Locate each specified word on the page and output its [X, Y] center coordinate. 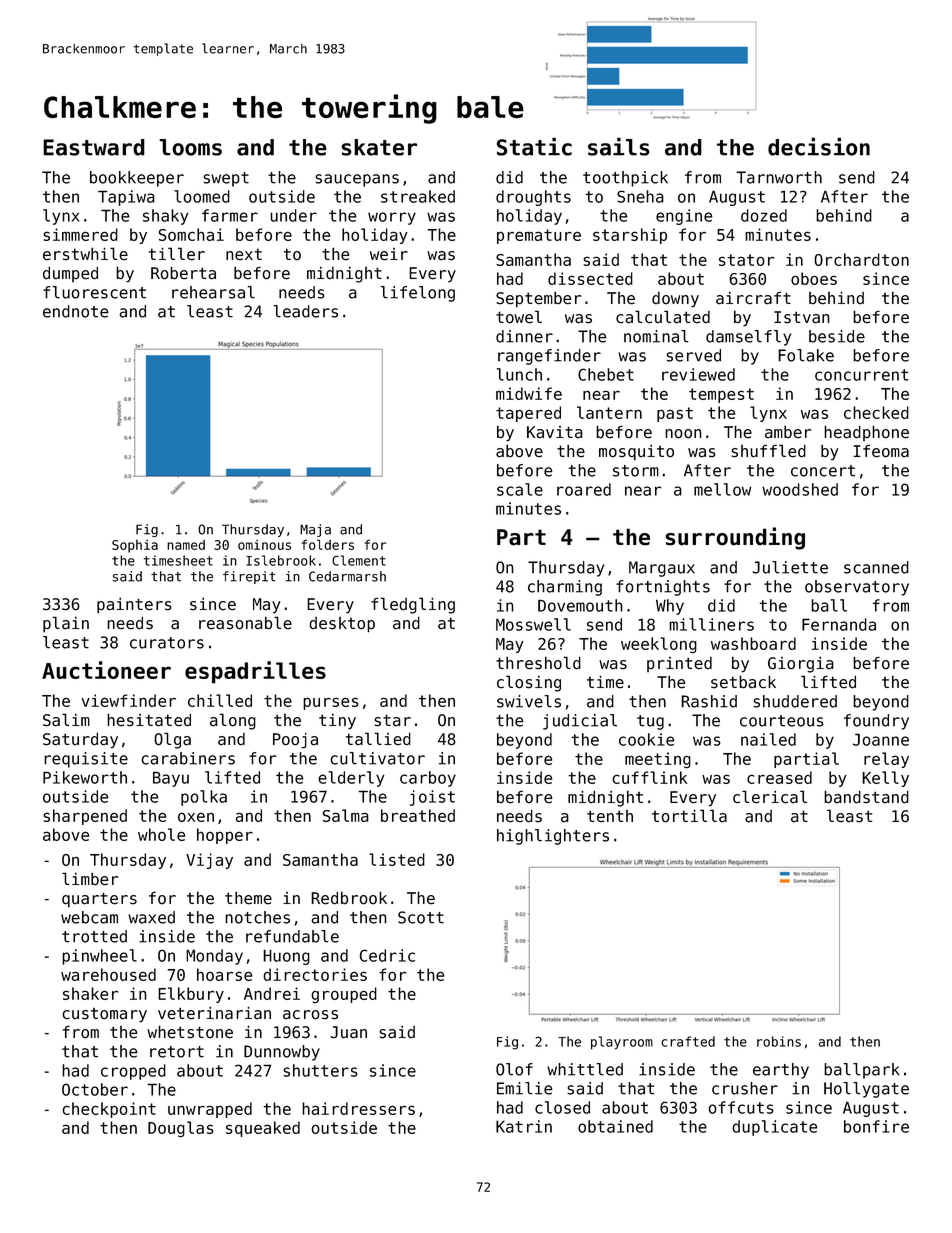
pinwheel [99, 957]
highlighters [553, 837]
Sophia [135, 546]
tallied [378, 739]
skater [379, 147]
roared [584, 489]
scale [520, 489]
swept [226, 179]
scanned [876, 567]
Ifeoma [881, 451]
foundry [876, 722]
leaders [305, 311]
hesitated [149, 720]
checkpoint [109, 1110]
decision [819, 146]
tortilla [689, 816]
